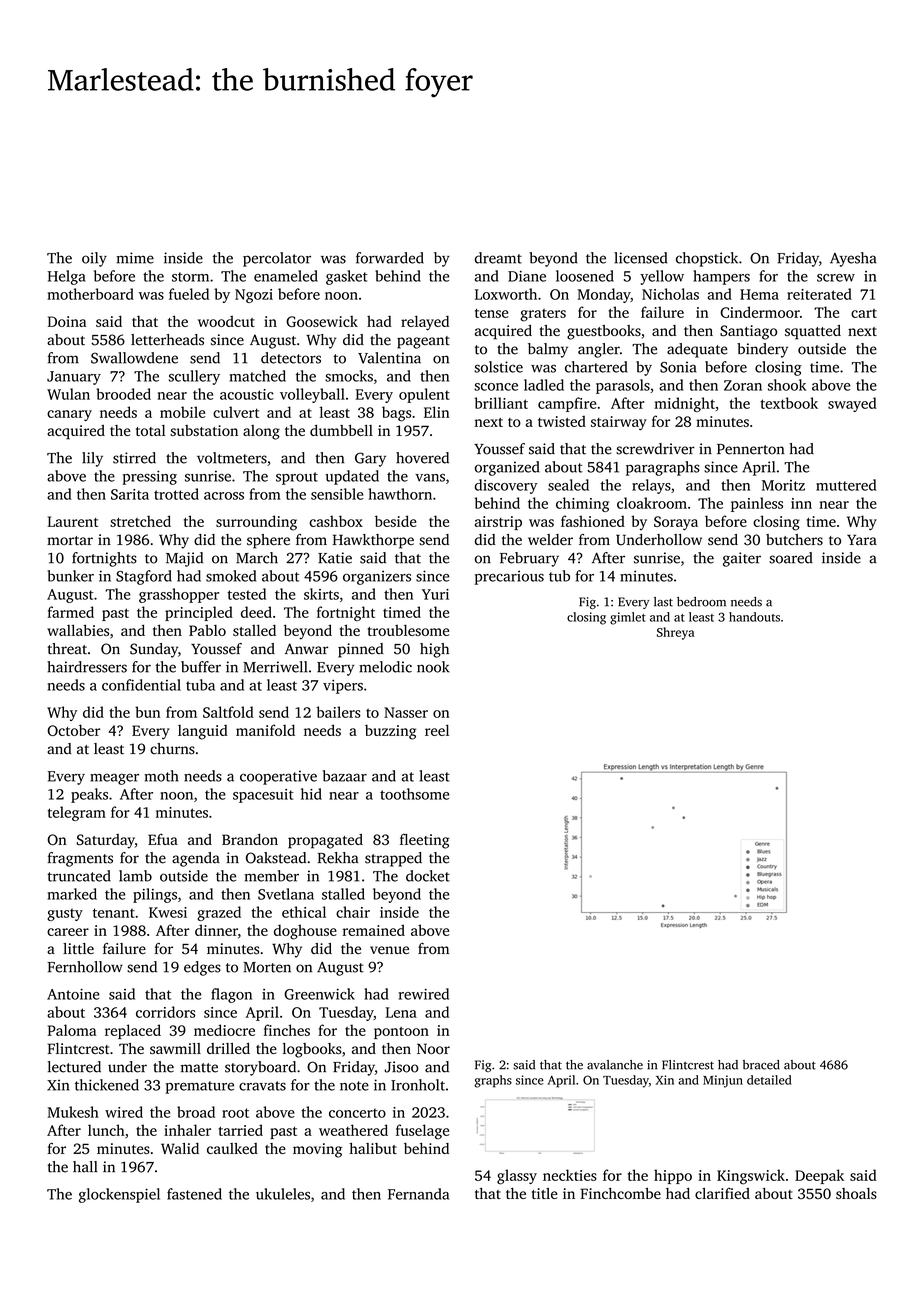 This screenshot has width=924, height=1308. I want to click on Ayesha, so click(853, 259).
